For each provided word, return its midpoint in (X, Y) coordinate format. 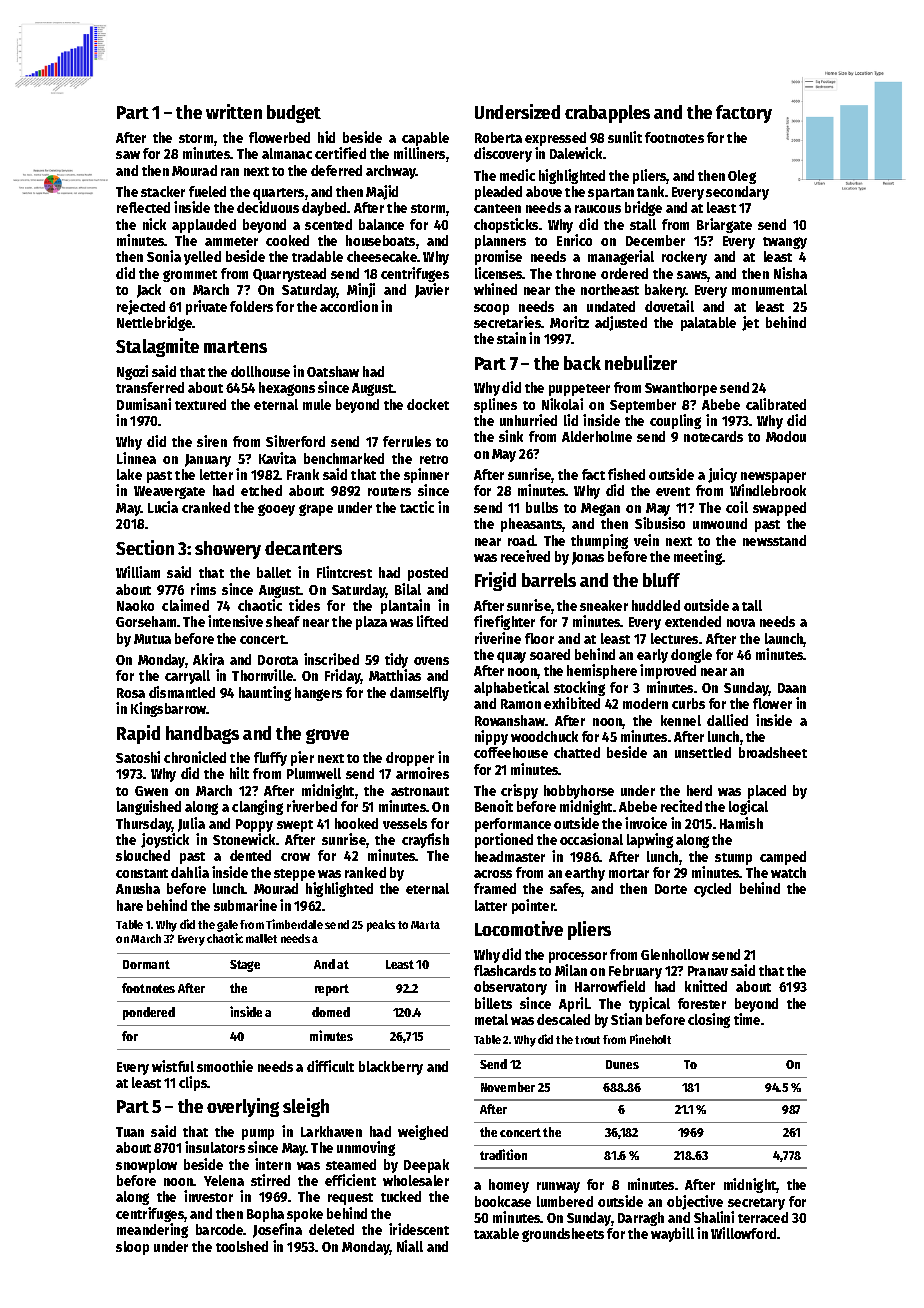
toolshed (242, 1246)
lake (129, 474)
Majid (382, 192)
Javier (432, 290)
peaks (381, 926)
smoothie (225, 1066)
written (234, 111)
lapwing (650, 840)
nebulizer (641, 362)
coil (737, 507)
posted (428, 574)
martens (235, 347)
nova (741, 623)
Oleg (742, 177)
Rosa (131, 693)
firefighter (504, 622)
